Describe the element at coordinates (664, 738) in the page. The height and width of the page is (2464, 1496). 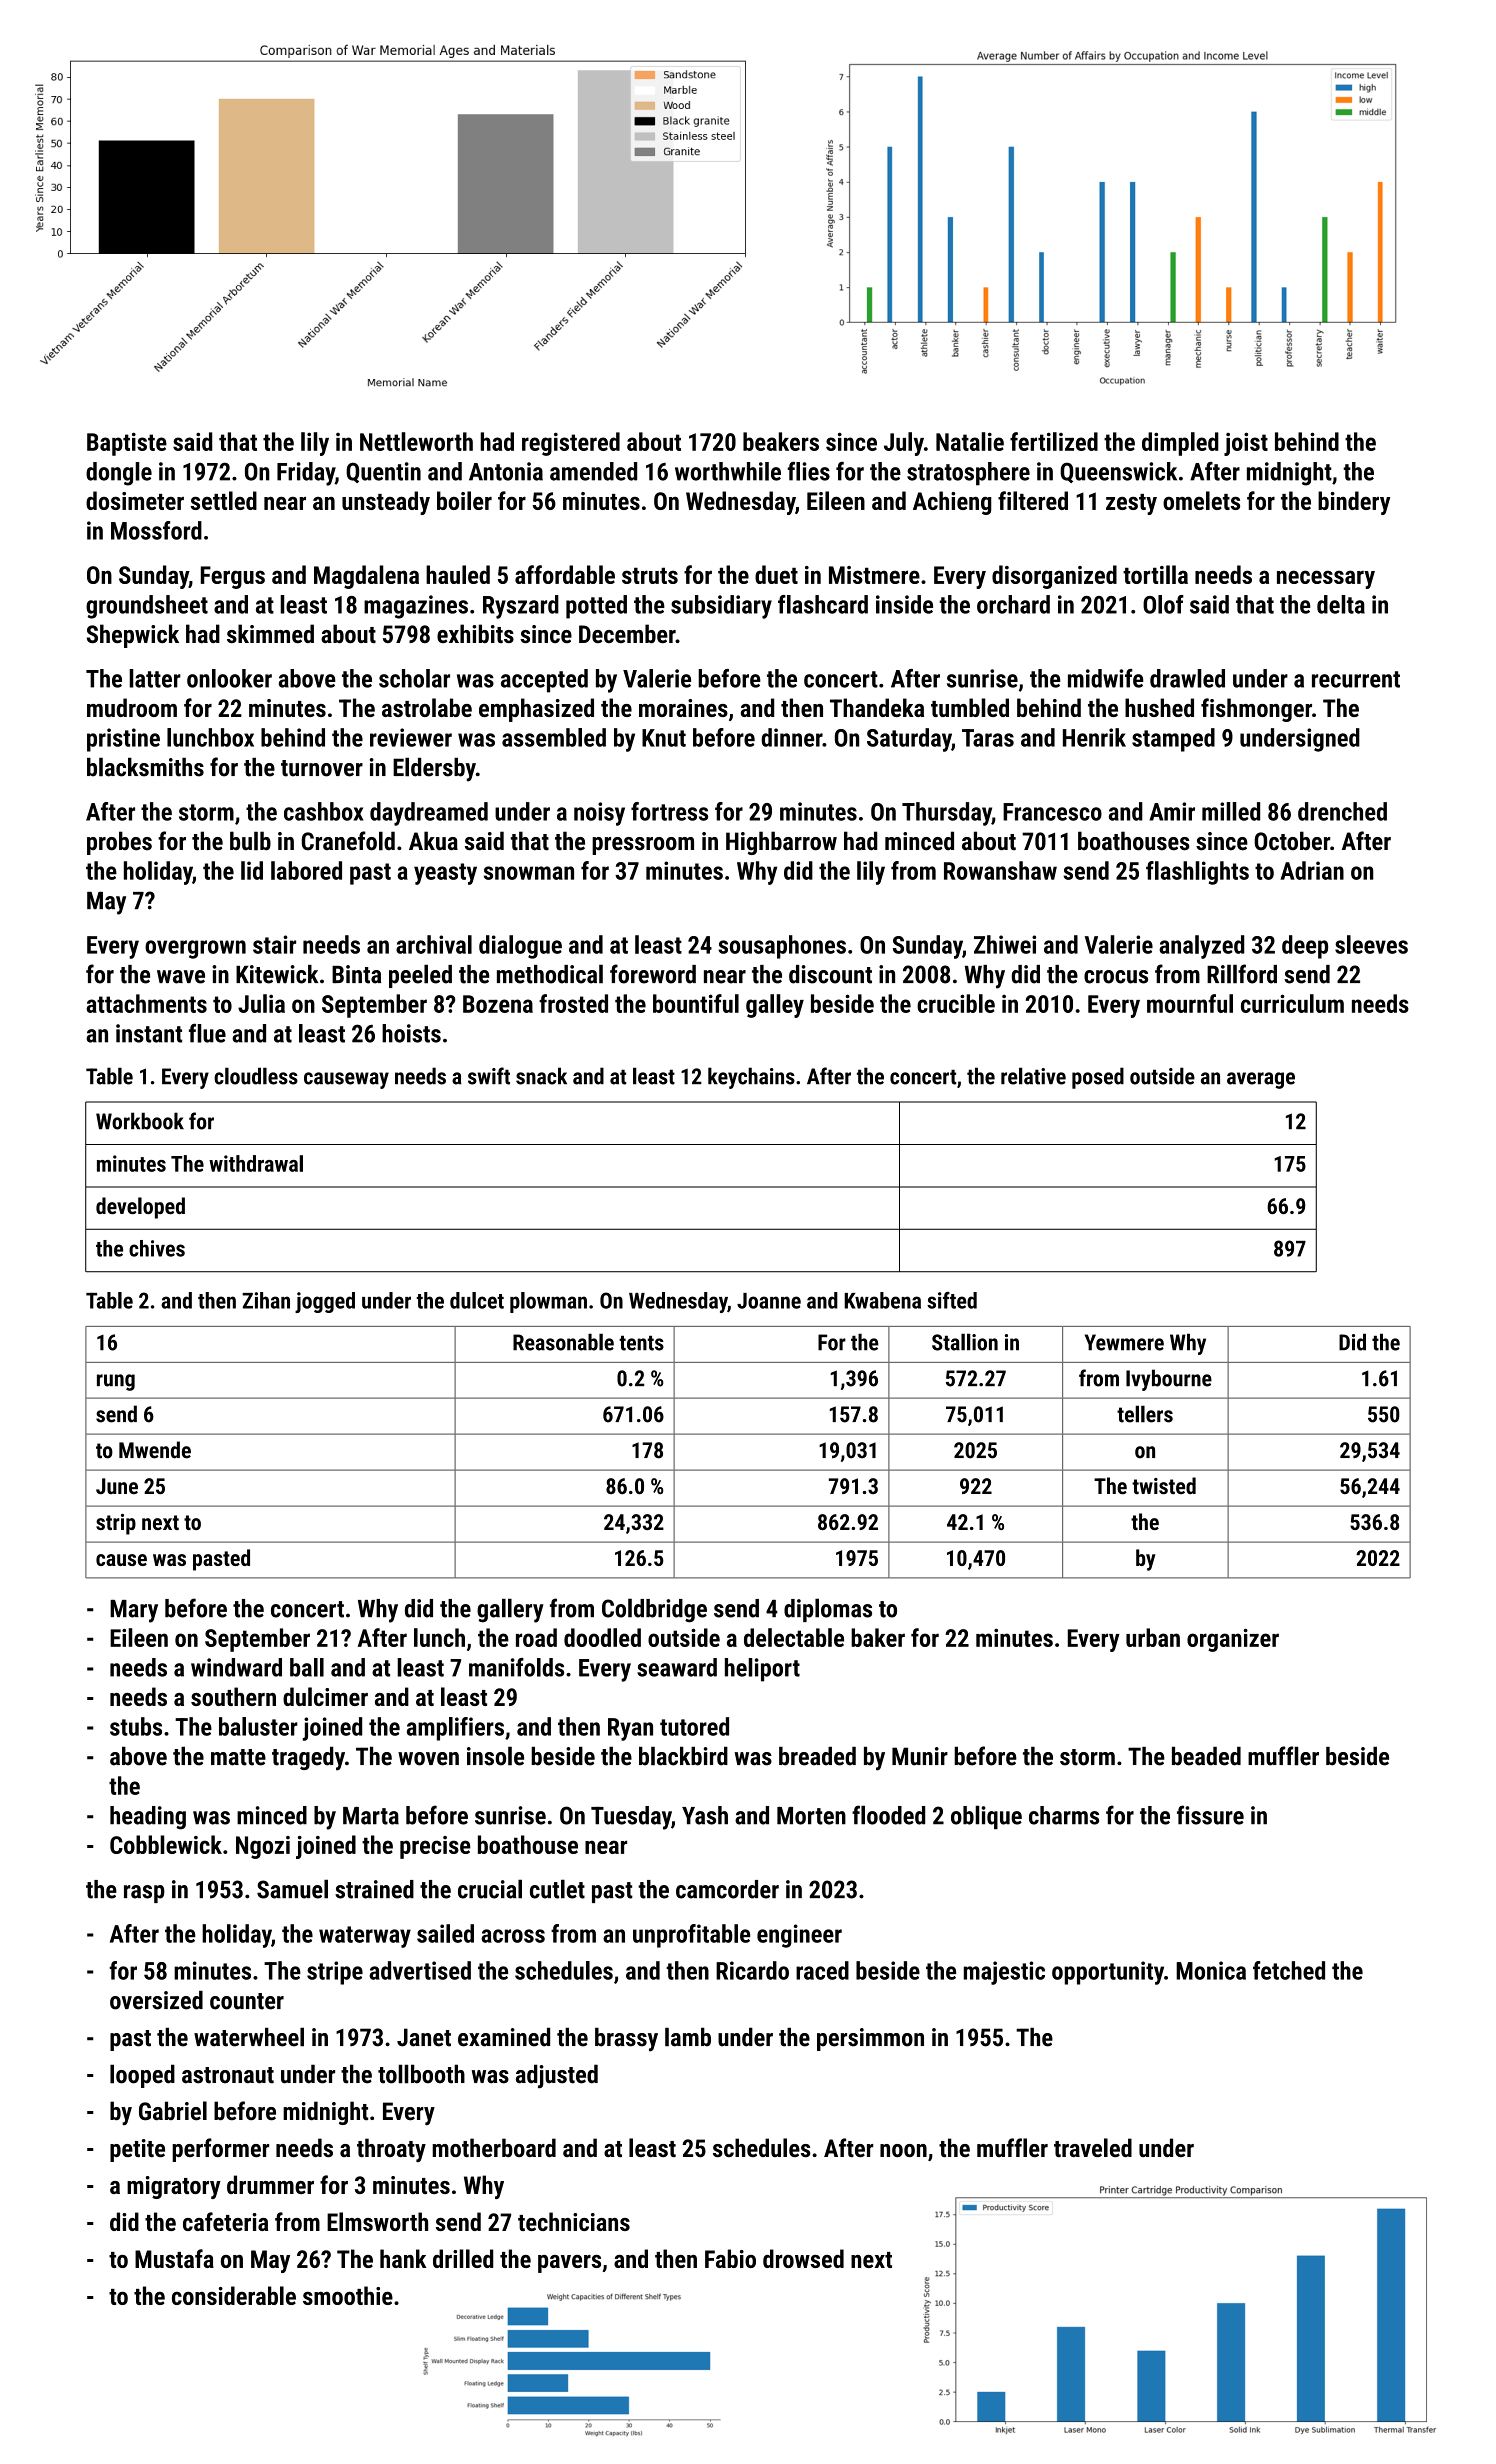
I see `Knut` at that location.
